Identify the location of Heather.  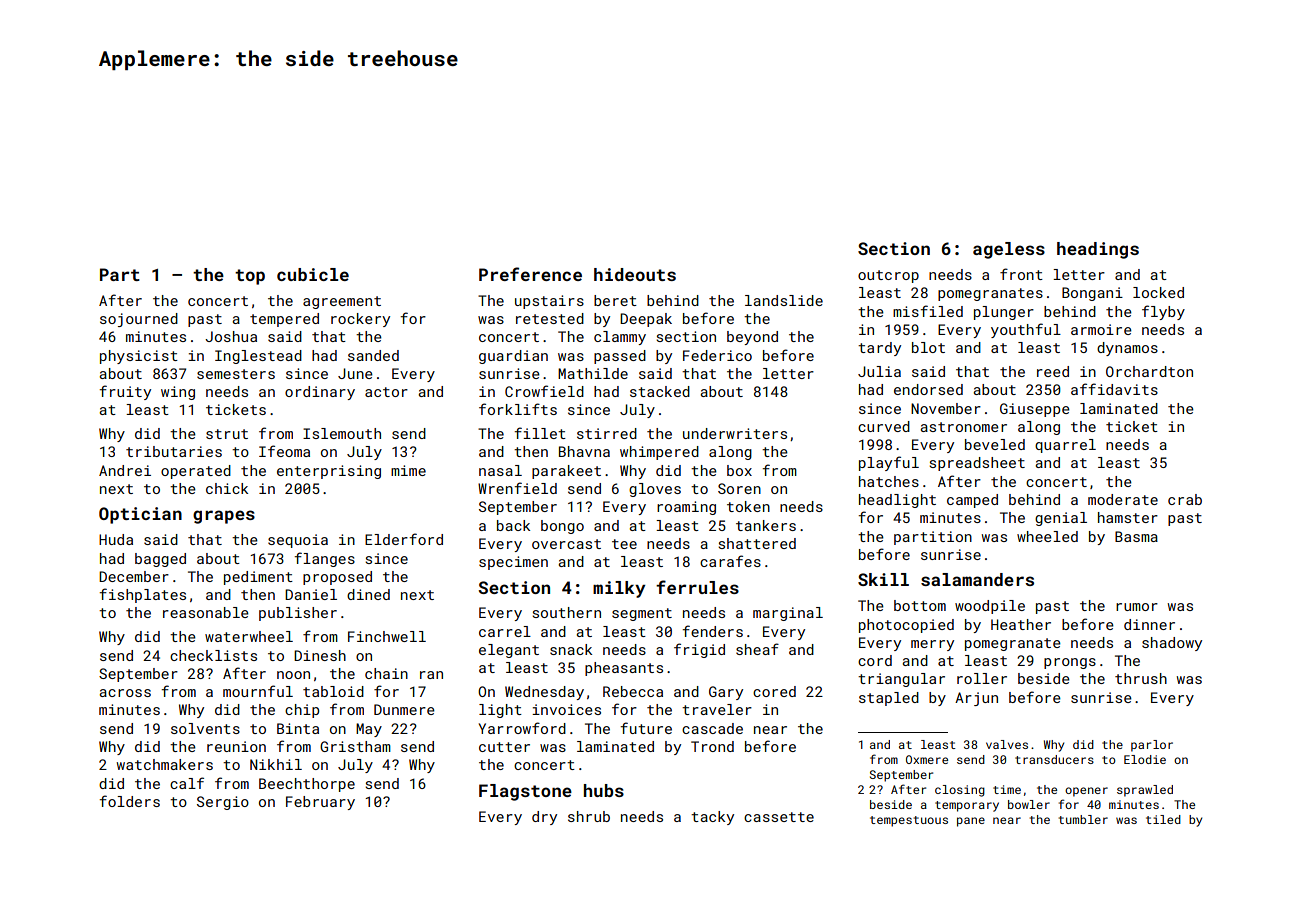
(1021, 624).
